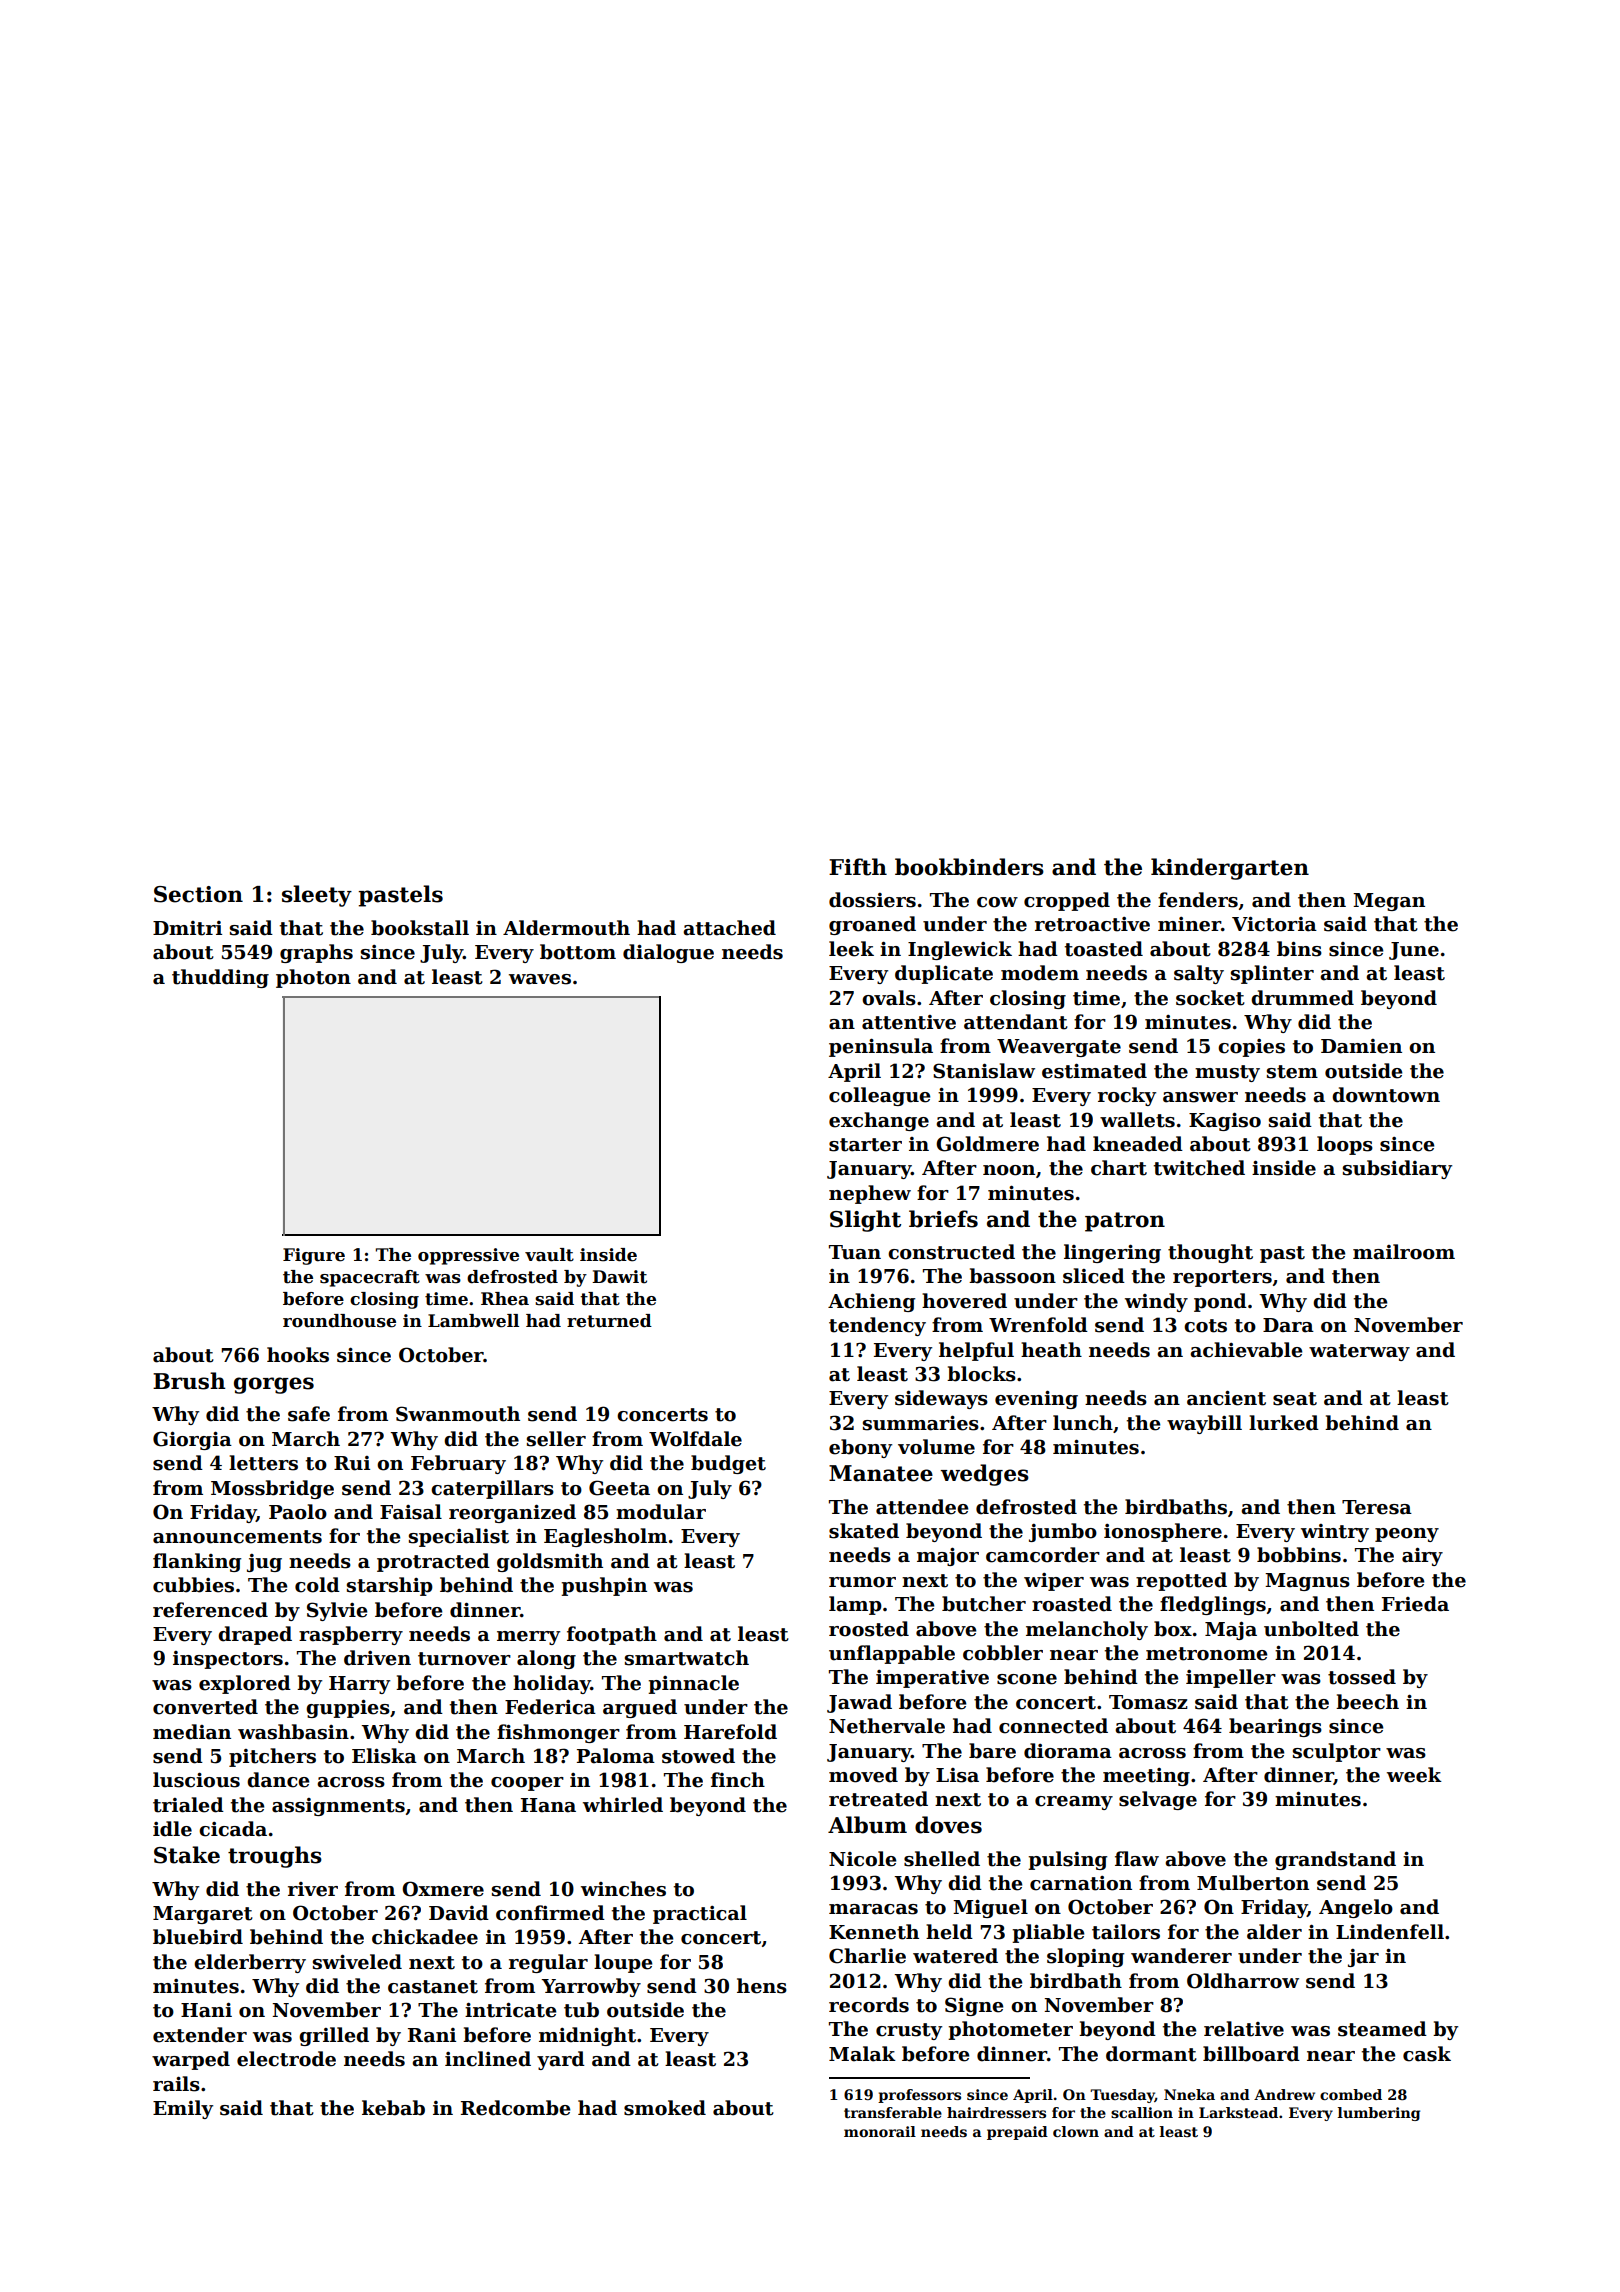 This image has height=2292, width=1620. What do you see at coordinates (468, 1256) in the image?
I see `oppressive` at bounding box center [468, 1256].
